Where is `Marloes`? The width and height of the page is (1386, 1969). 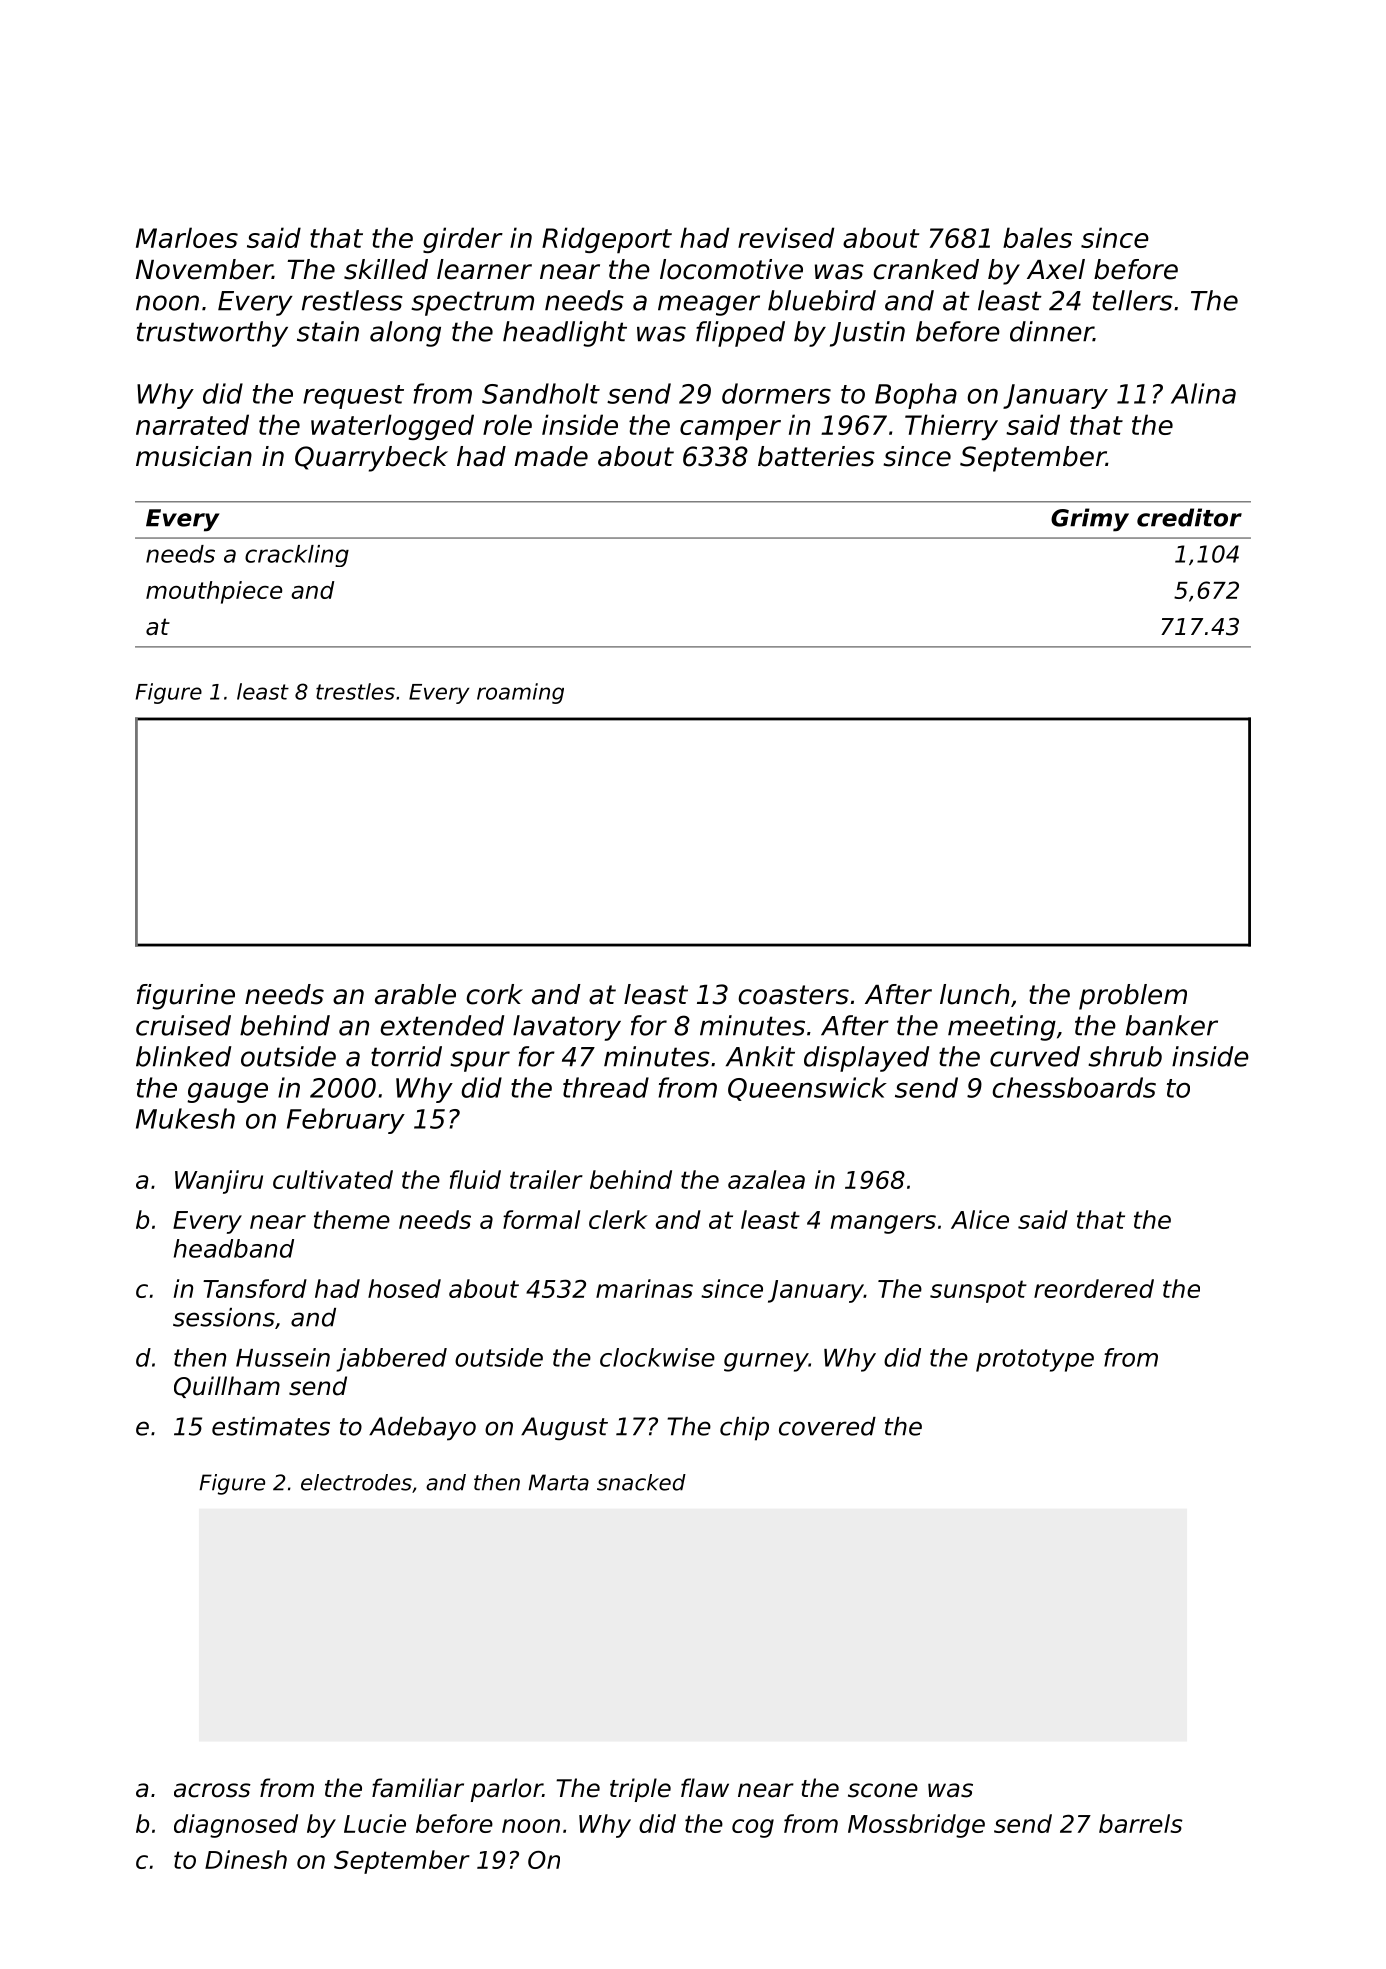
Marloes is located at coordinates (187, 237).
